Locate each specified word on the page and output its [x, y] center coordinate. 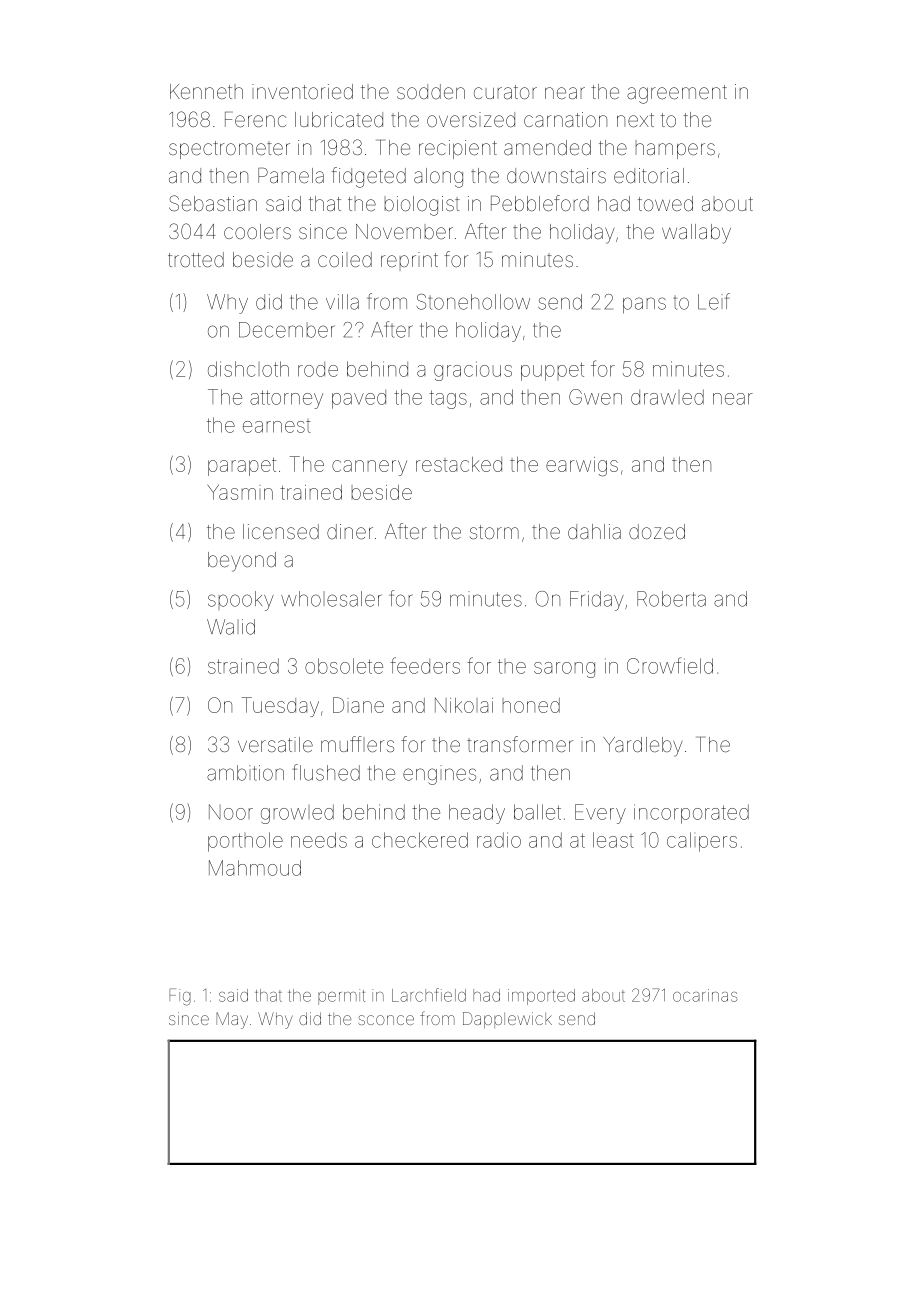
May [232, 1020]
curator [505, 92]
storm [494, 532]
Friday [597, 601]
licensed [281, 531]
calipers [702, 842]
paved [359, 399]
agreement [677, 94]
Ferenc [255, 119]
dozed [657, 531]
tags [448, 399]
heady [477, 814]
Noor [231, 812]
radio [499, 840]
